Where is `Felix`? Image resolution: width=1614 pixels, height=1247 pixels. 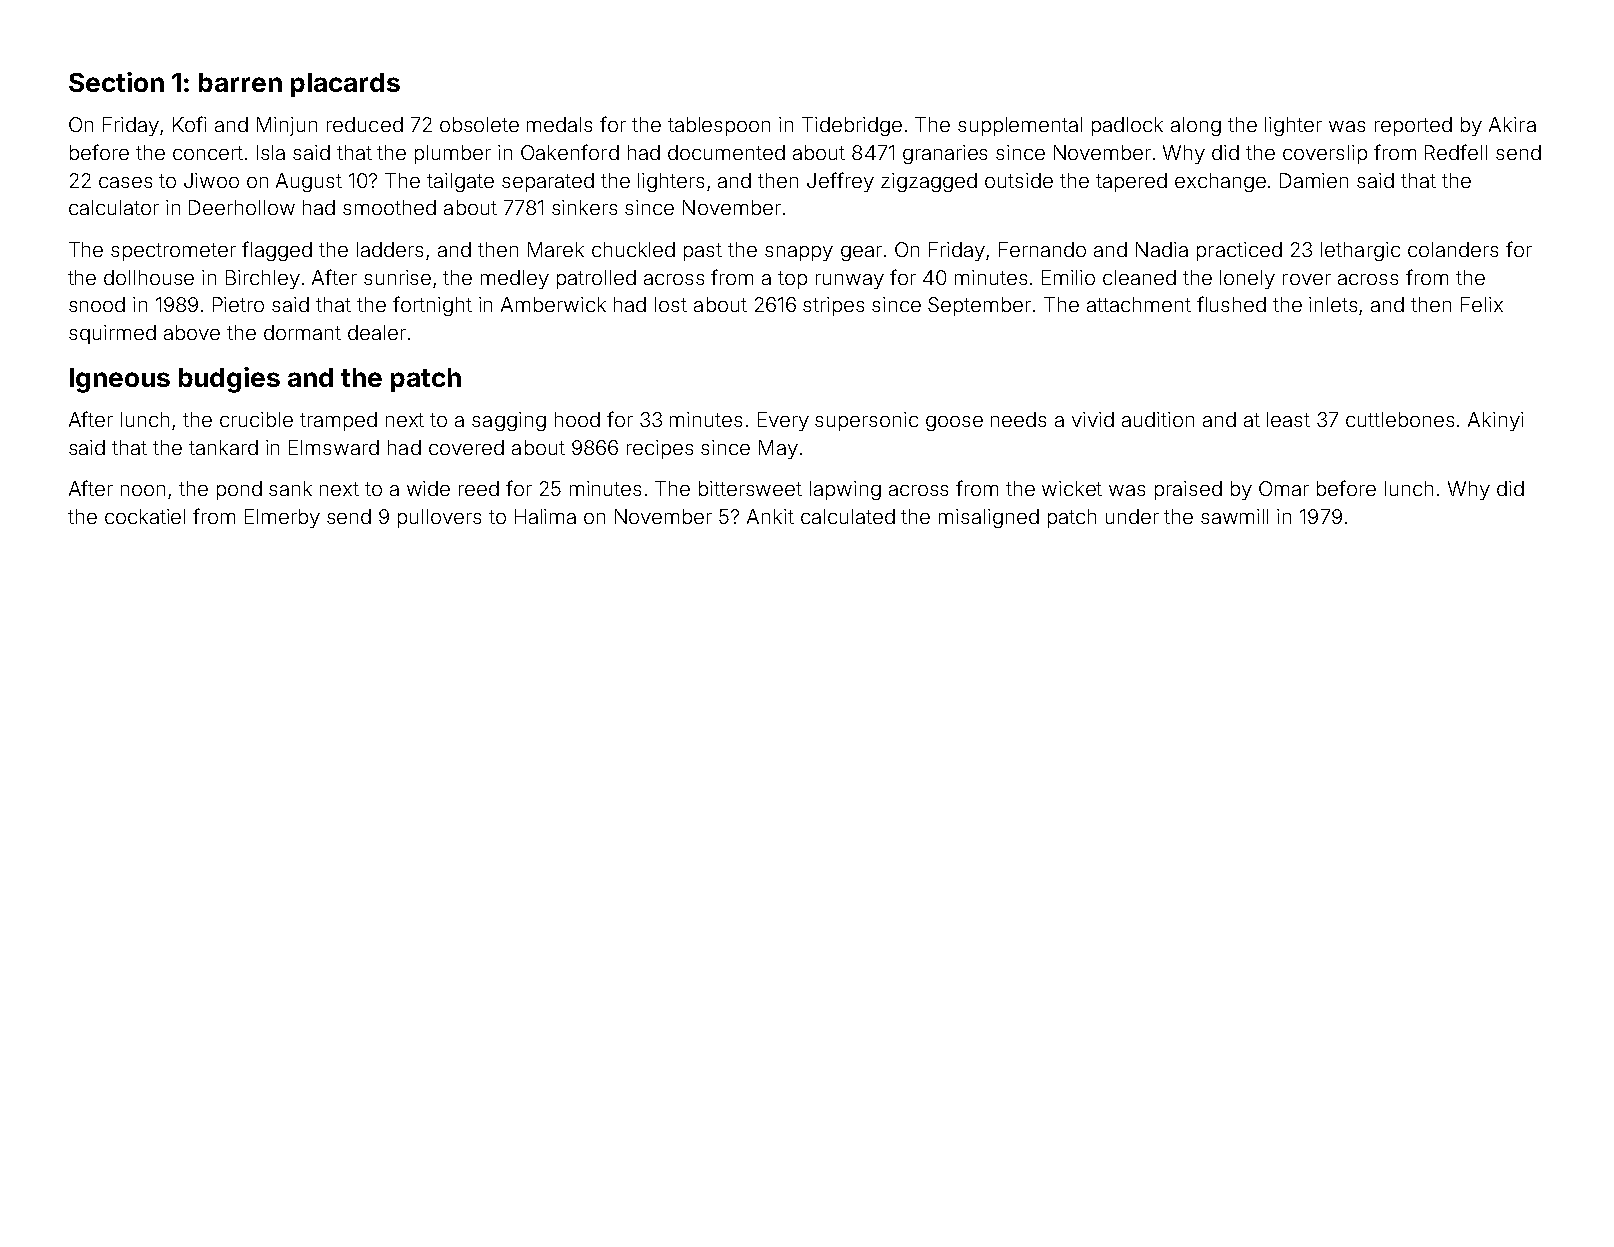 Felix is located at coordinates (1482, 304).
